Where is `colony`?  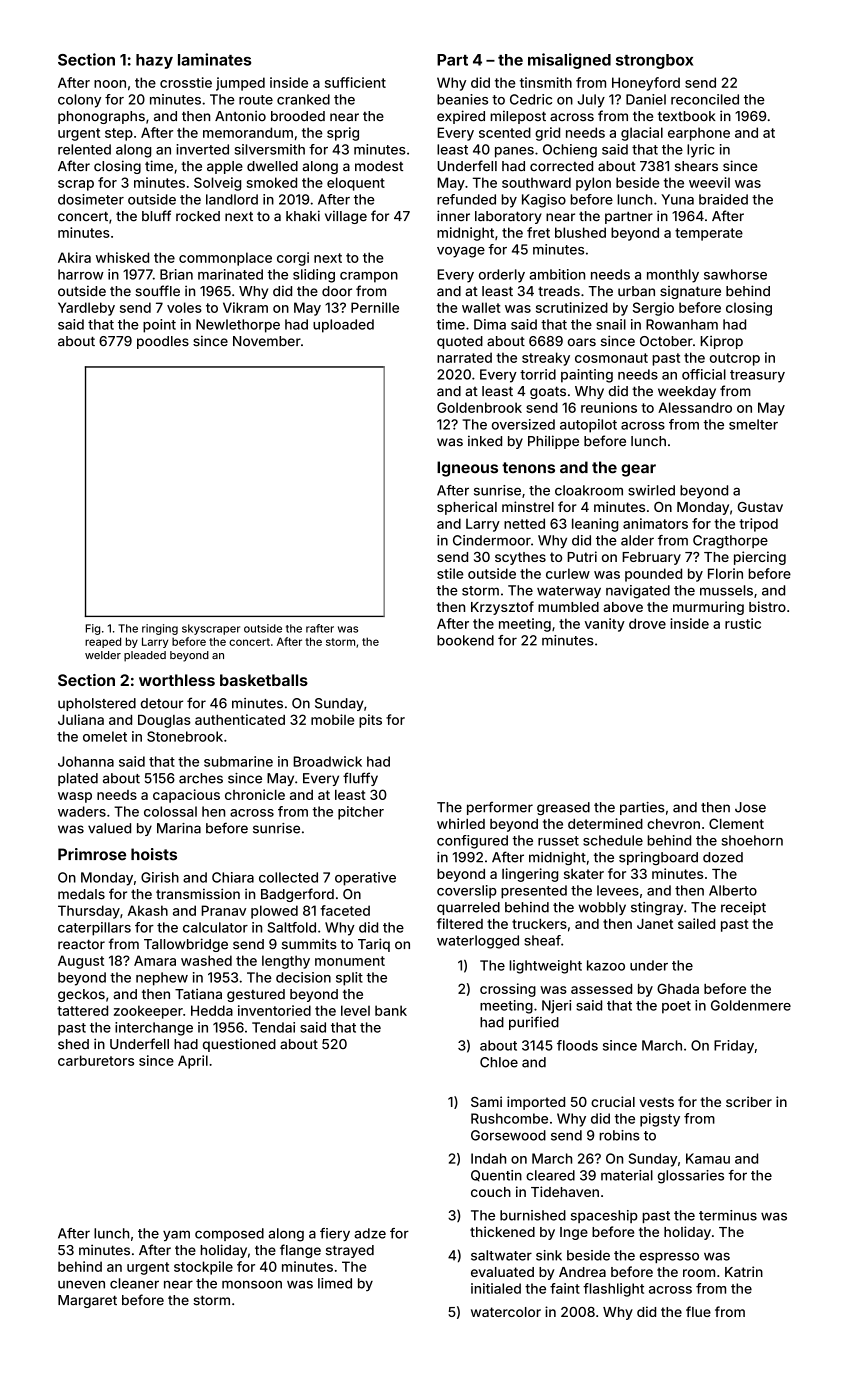 colony is located at coordinates (79, 101).
